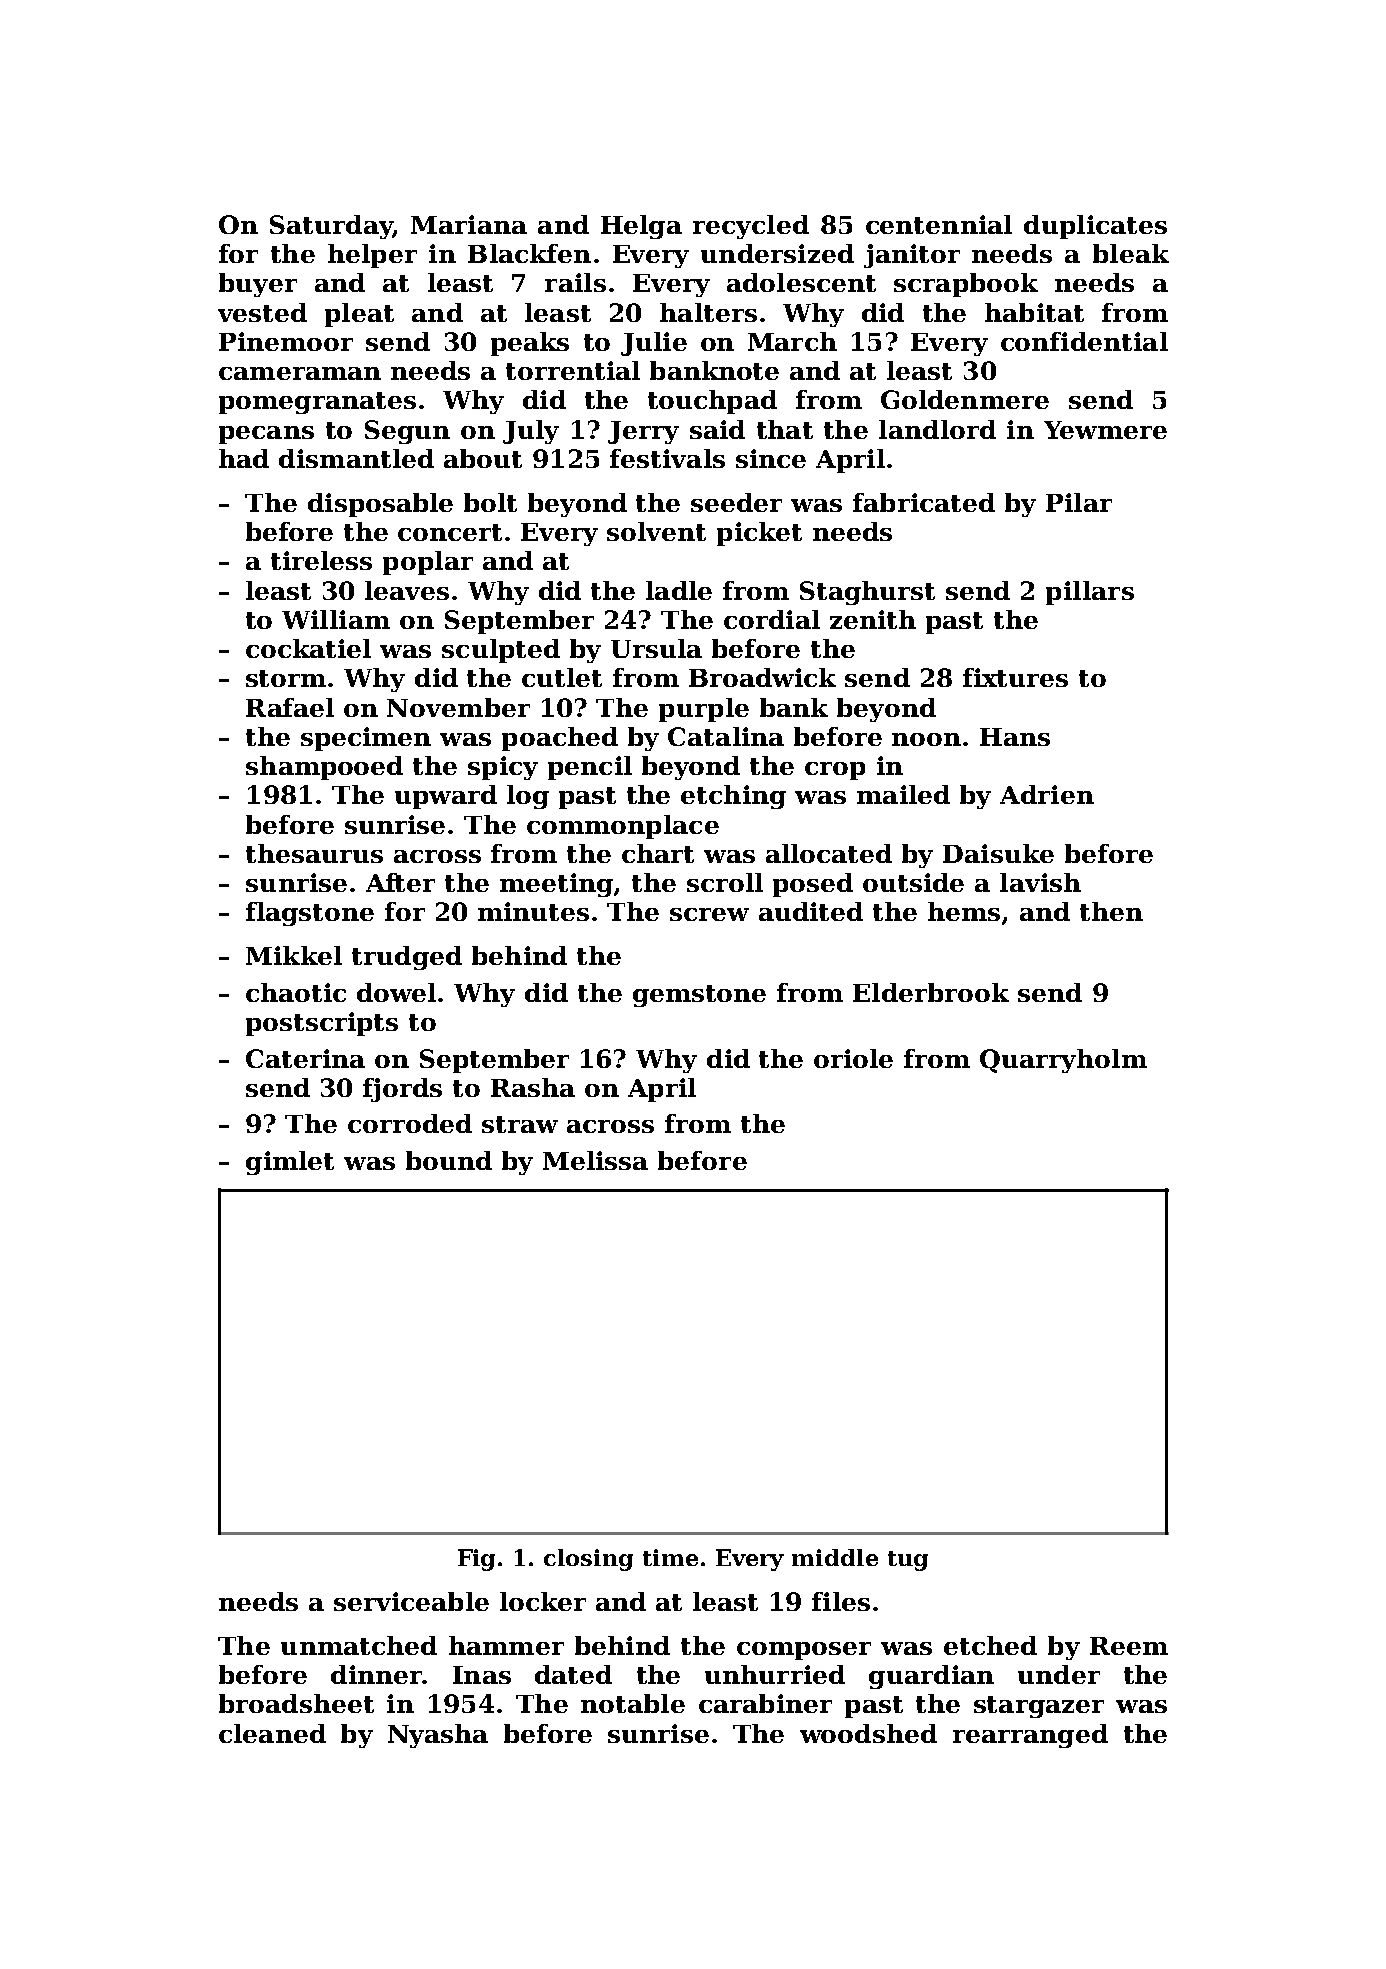 This page has height=1969, width=1386. What do you see at coordinates (290, 1163) in the page?
I see `gimlet` at bounding box center [290, 1163].
